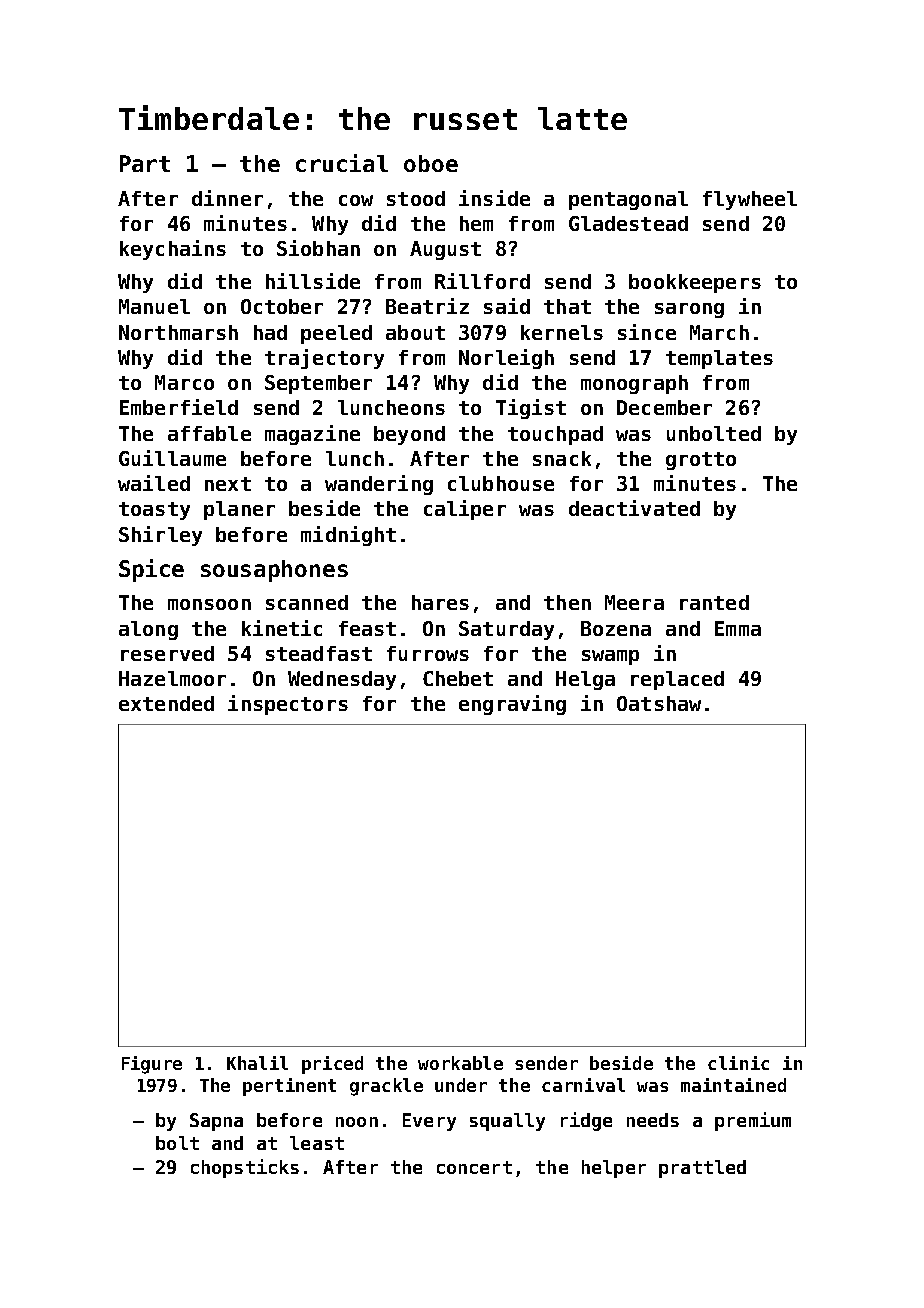  I want to click on Spice, so click(151, 570).
